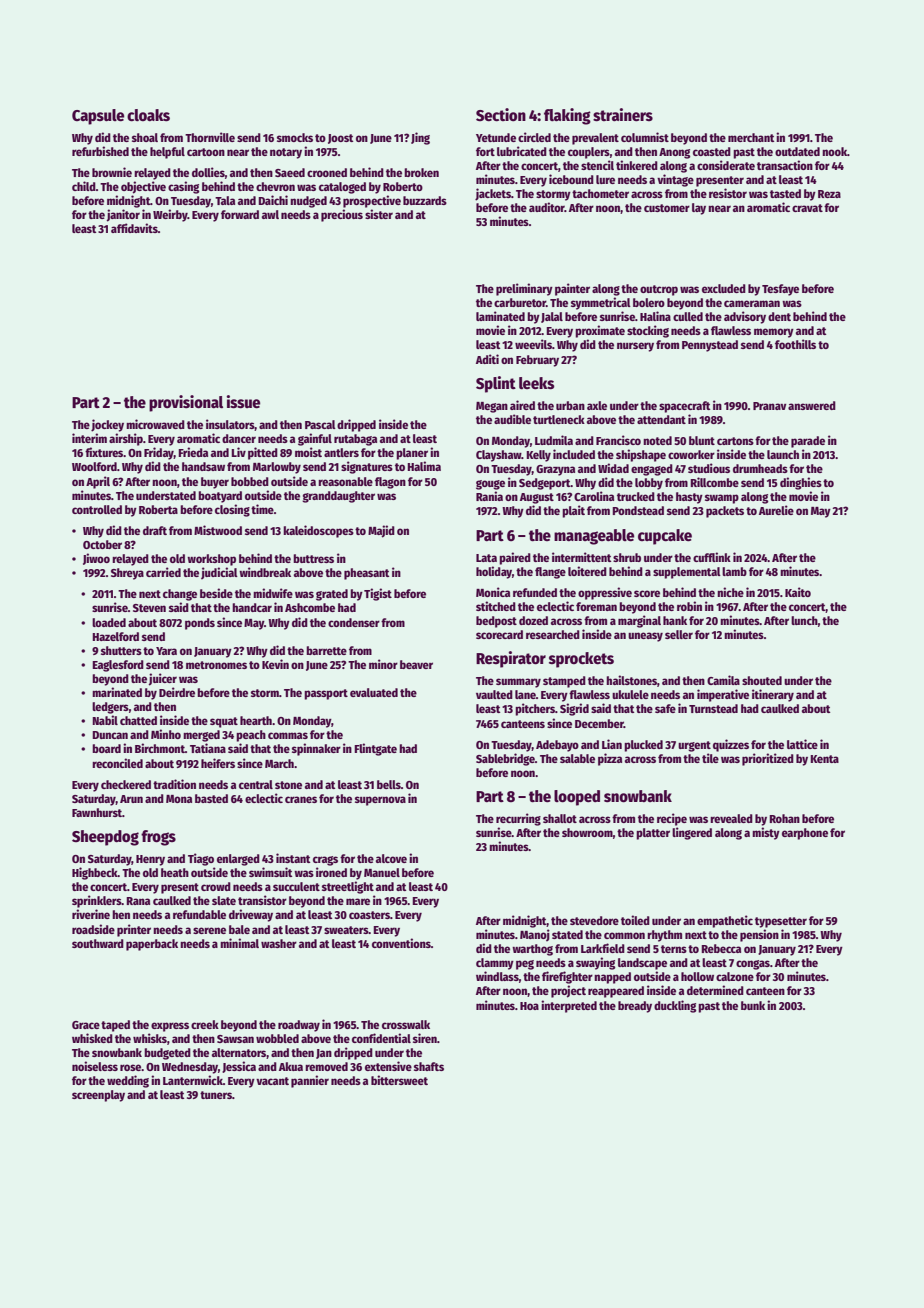 The image size is (924, 1308). What do you see at coordinates (569, 1006) in the page?
I see `interpreted` at bounding box center [569, 1006].
